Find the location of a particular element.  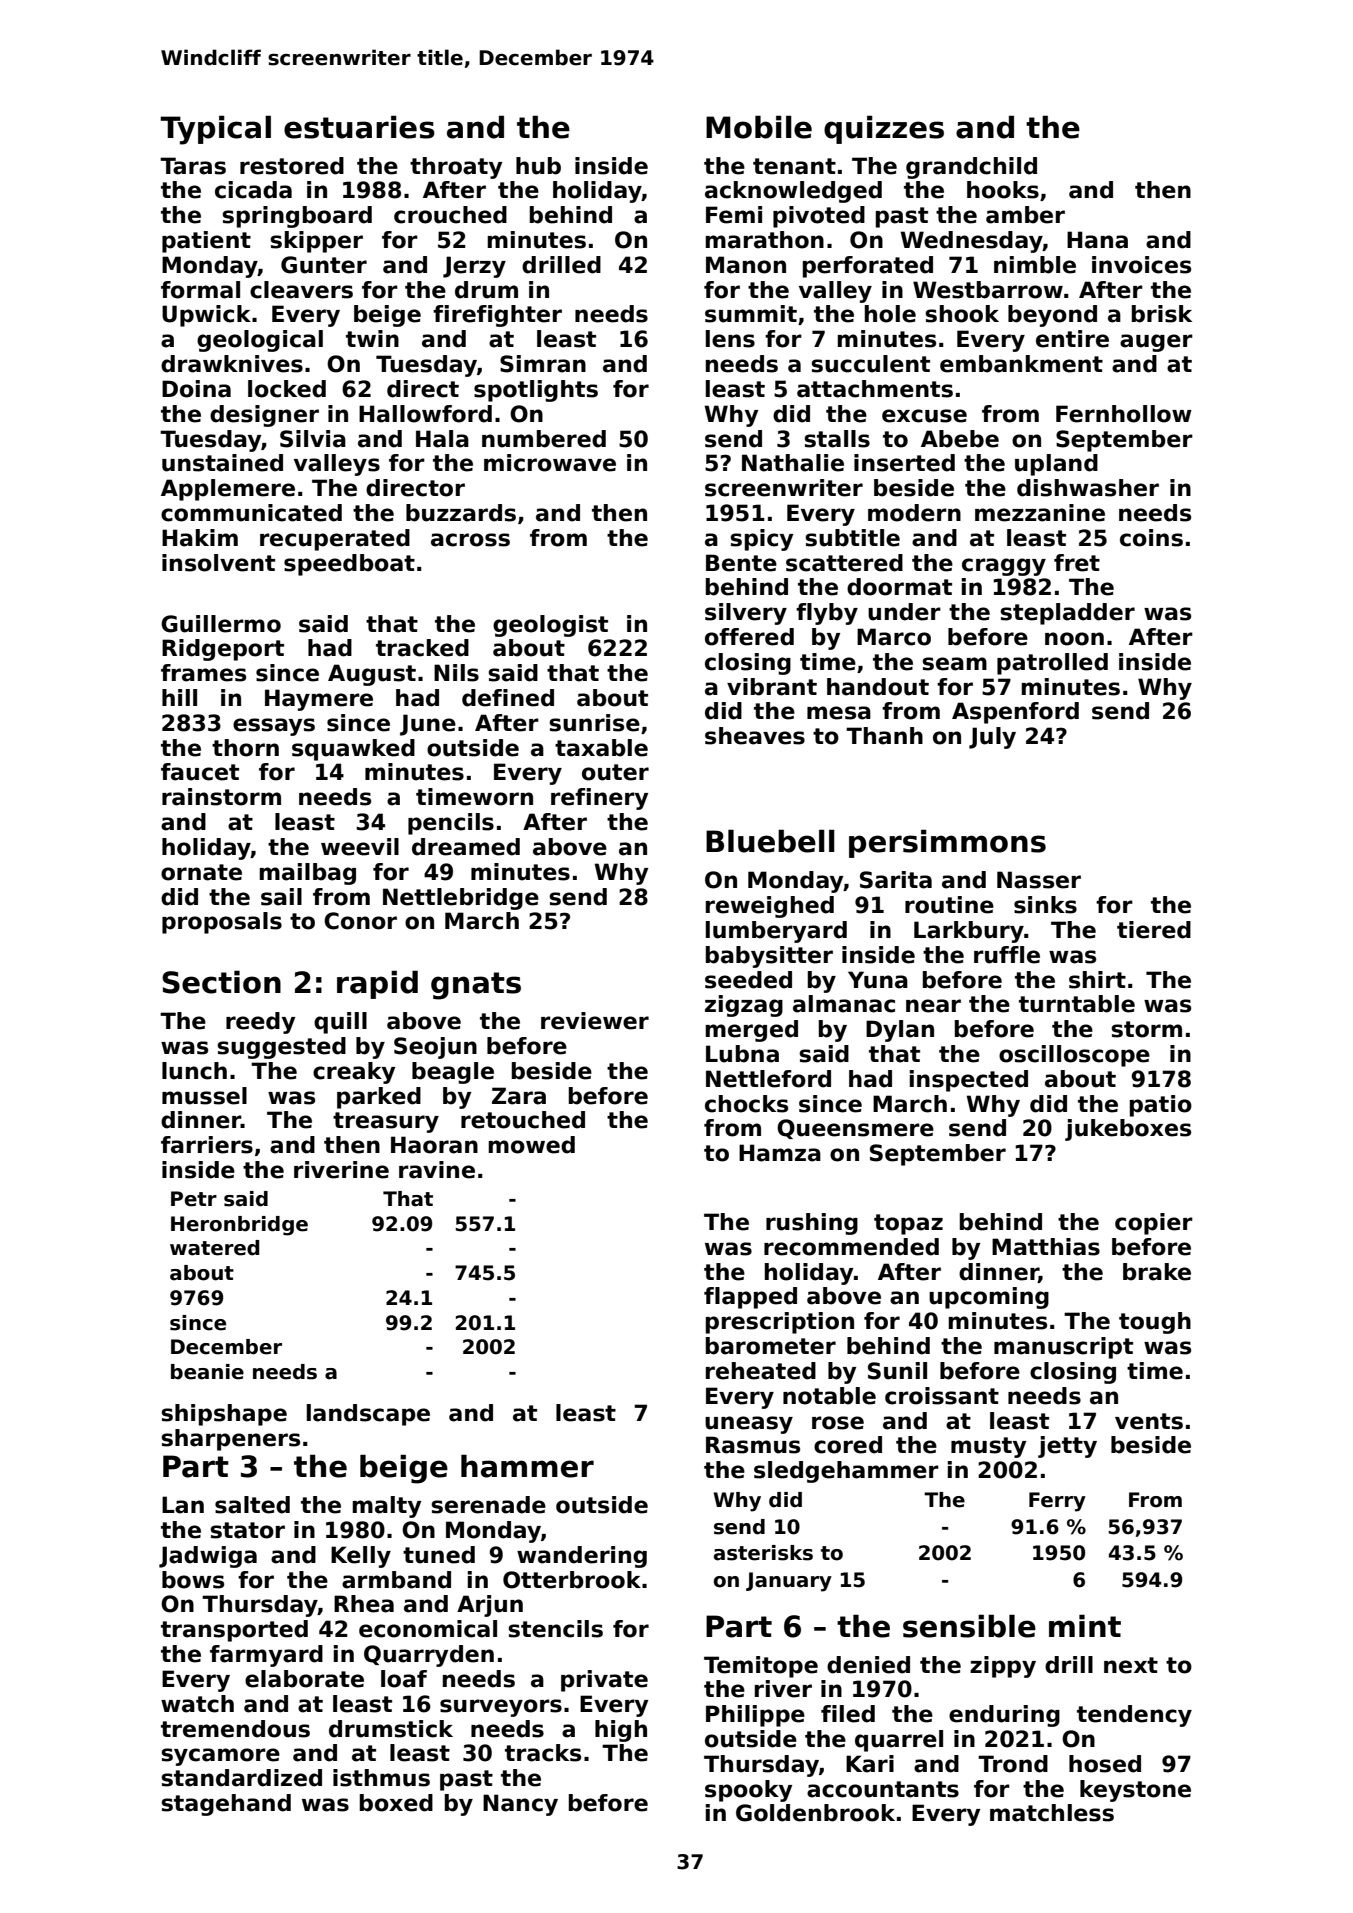

grandchild is located at coordinates (971, 168).
